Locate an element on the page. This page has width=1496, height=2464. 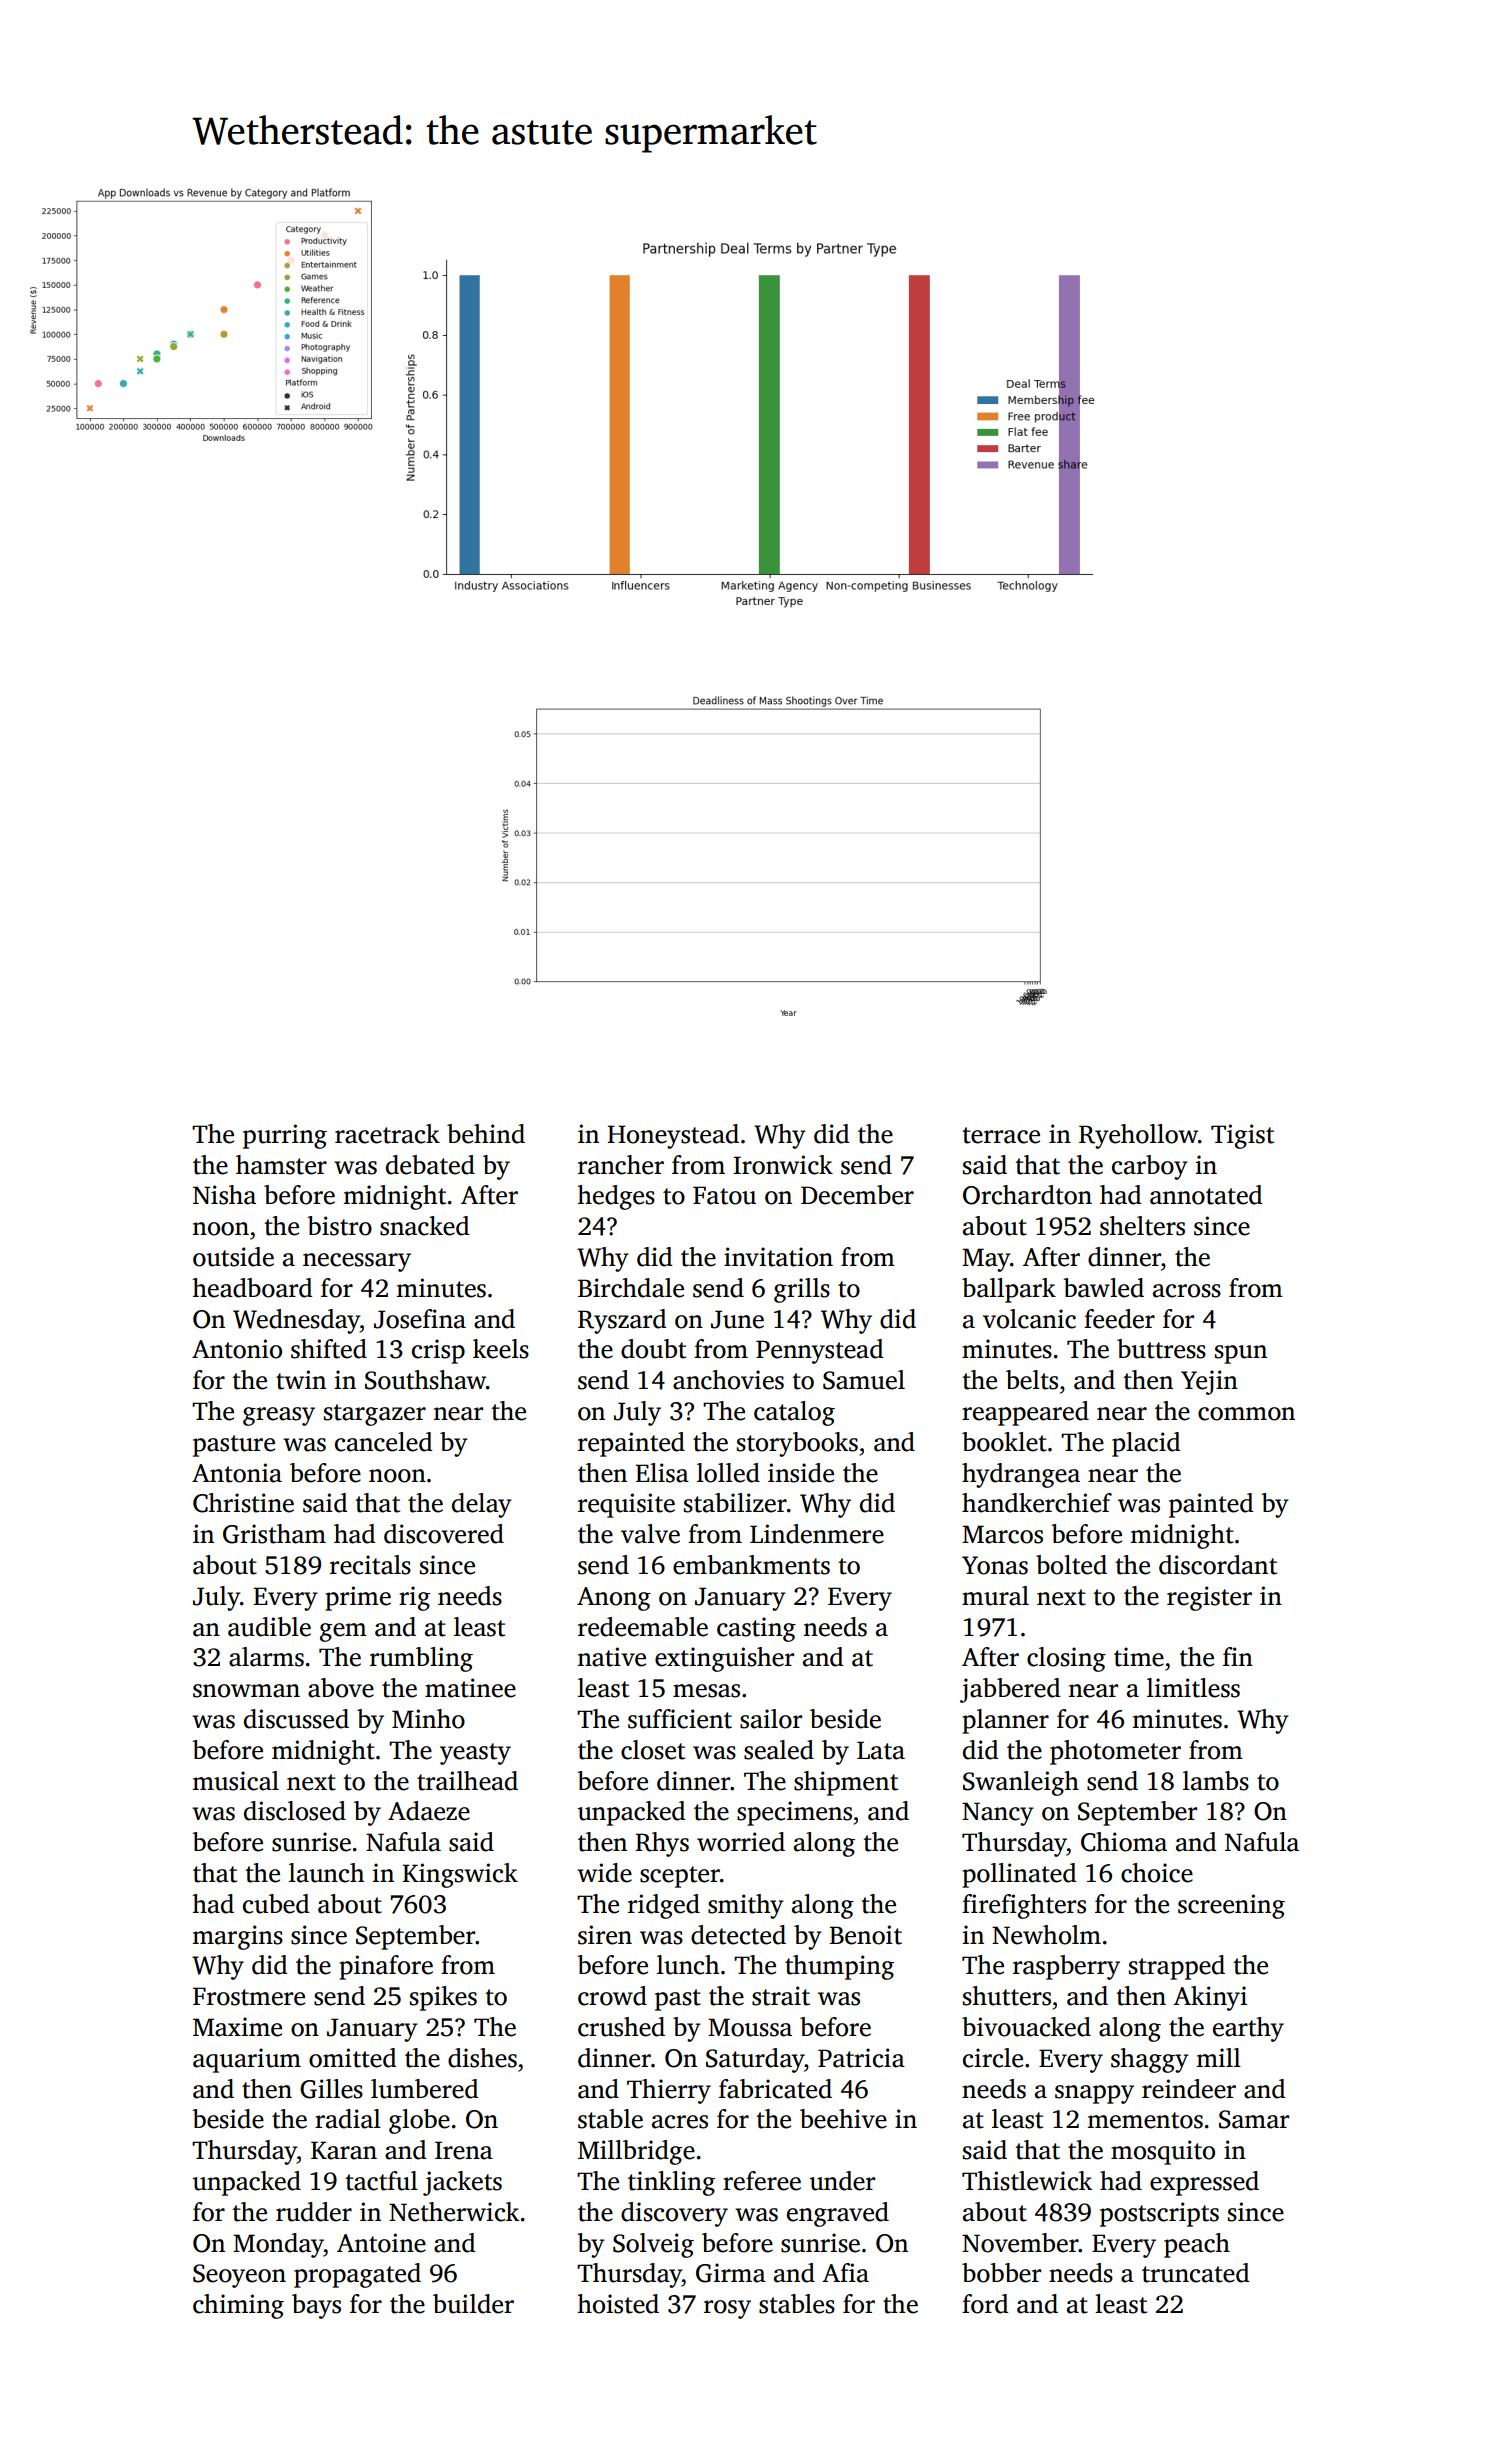
across is located at coordinates (1187, 1291).
